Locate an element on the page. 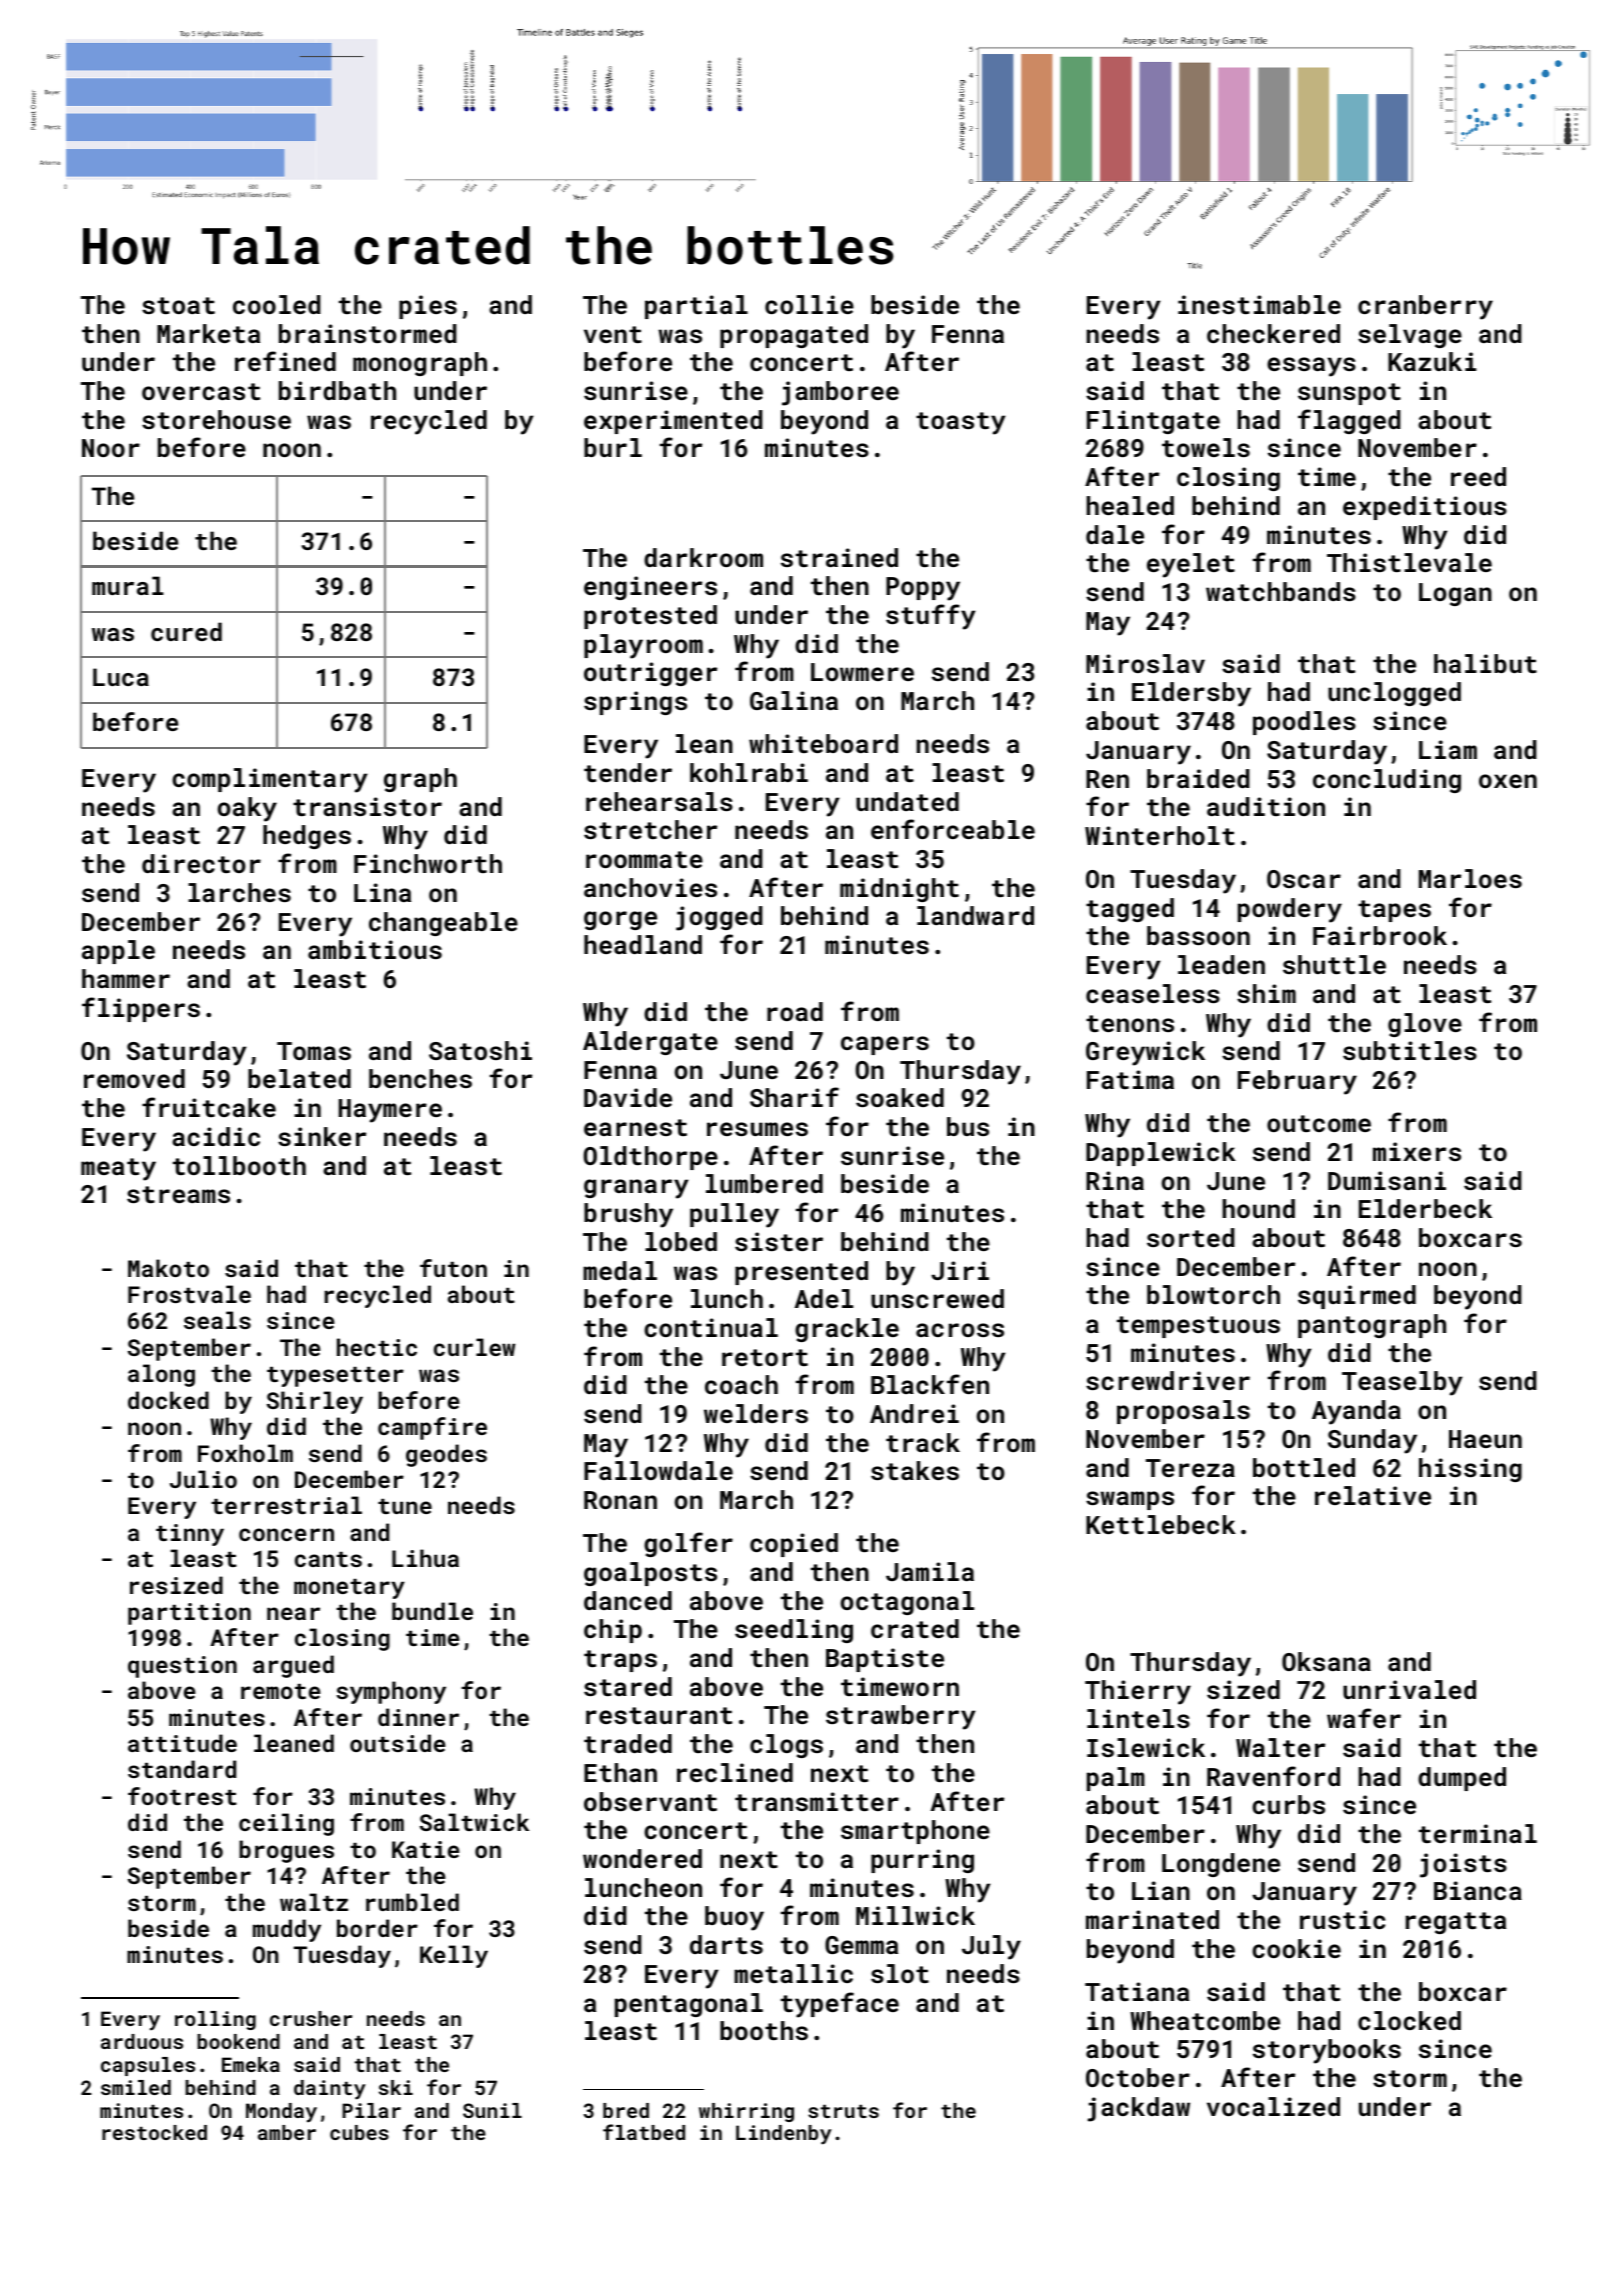 Image resolution: width=1620 pixels, height=2292 pixels. expeditious is located at coordinates (1425, 508).
